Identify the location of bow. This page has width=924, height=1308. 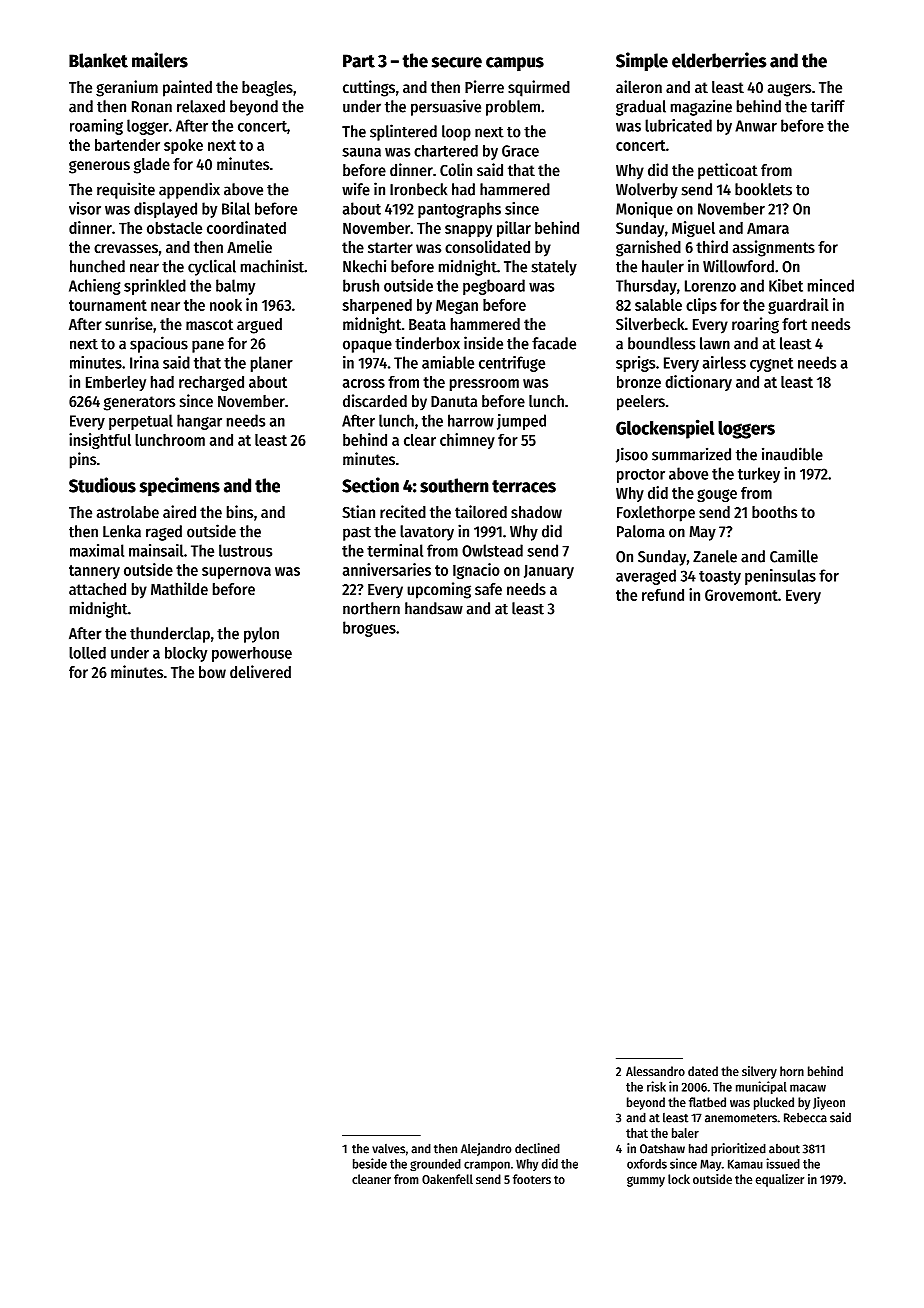
(212, 672).
